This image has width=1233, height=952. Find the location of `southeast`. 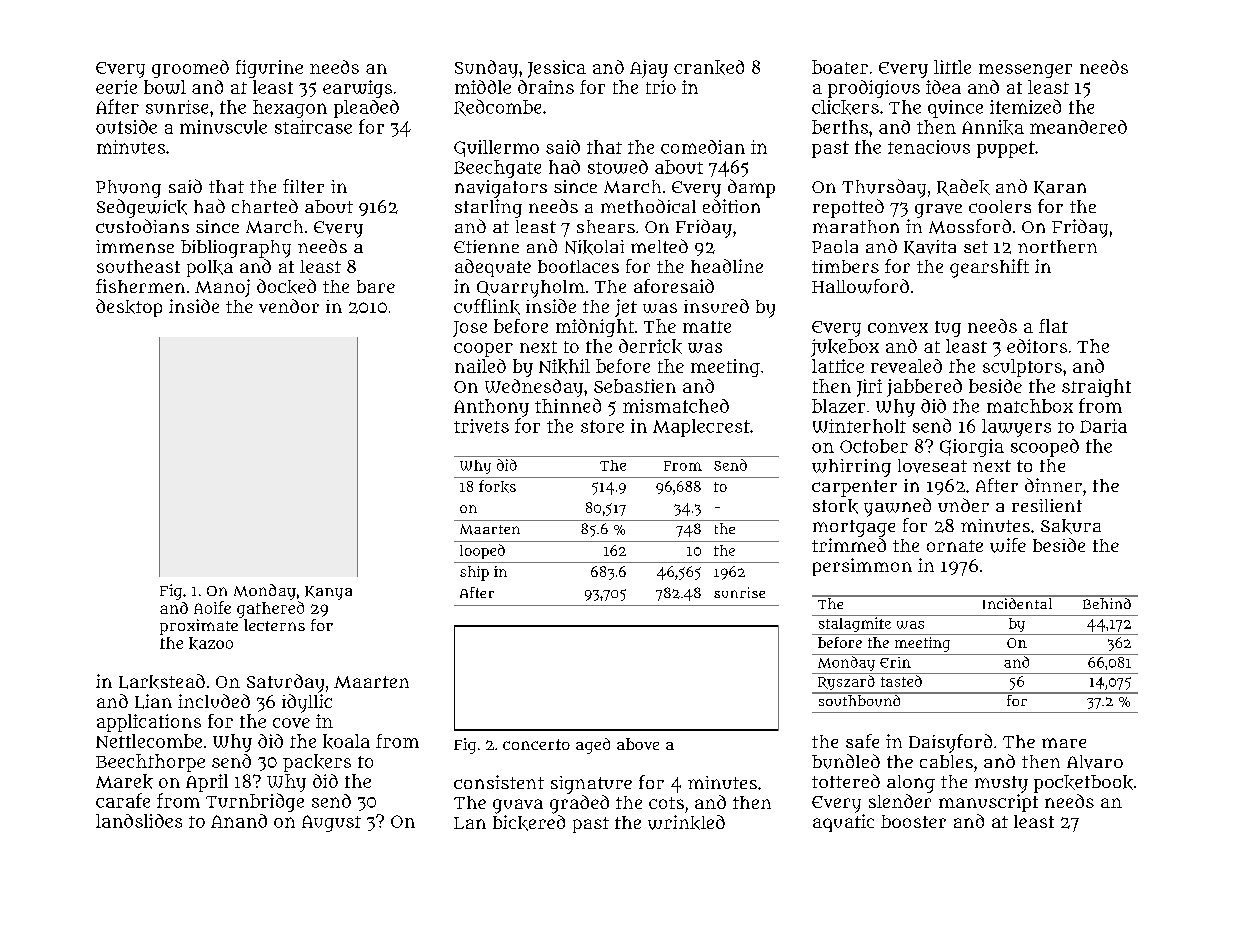

southeast is located at coordinates (138, 266).
